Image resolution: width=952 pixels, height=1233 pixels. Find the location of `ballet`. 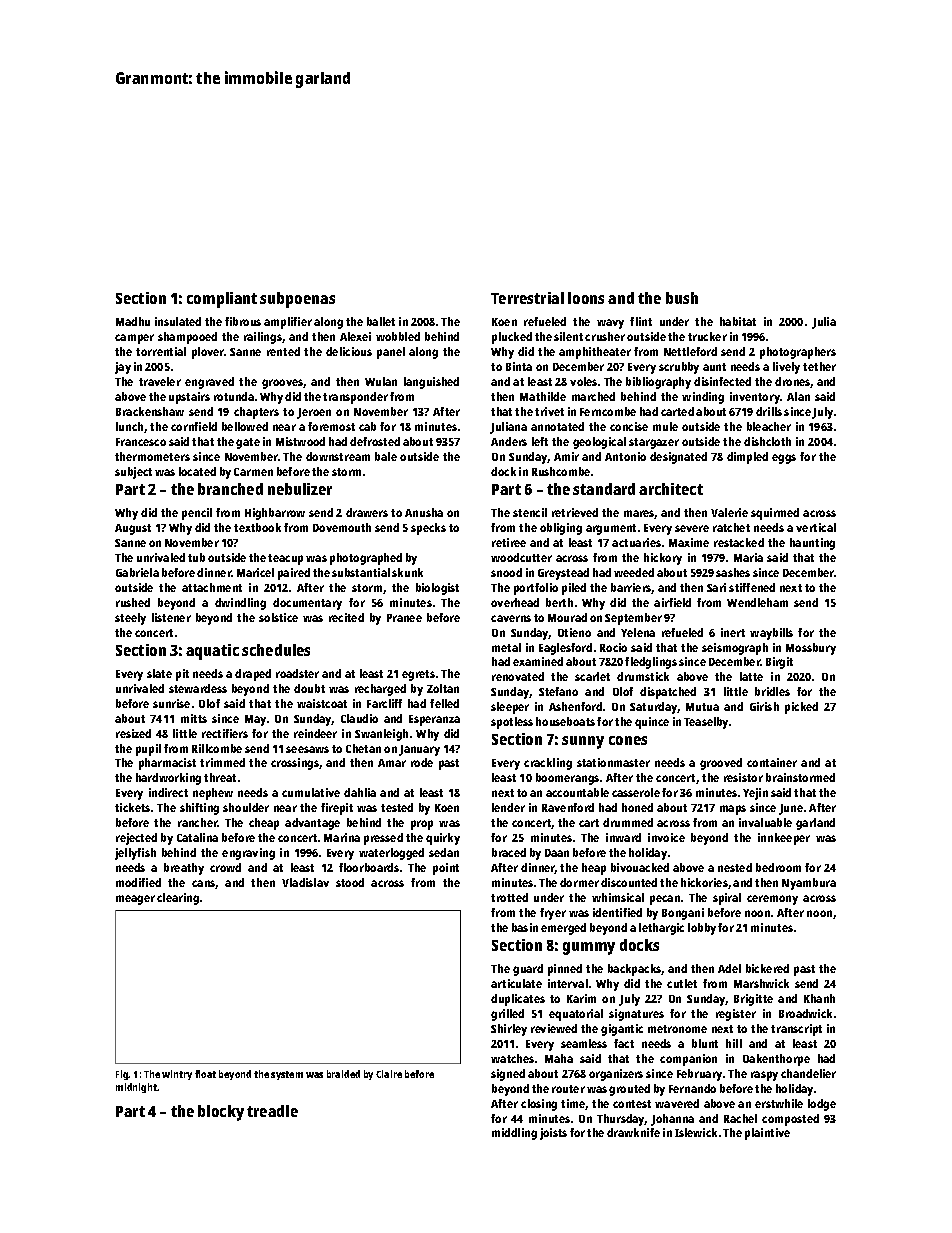

ballet is located at coordinates (381, 321).
